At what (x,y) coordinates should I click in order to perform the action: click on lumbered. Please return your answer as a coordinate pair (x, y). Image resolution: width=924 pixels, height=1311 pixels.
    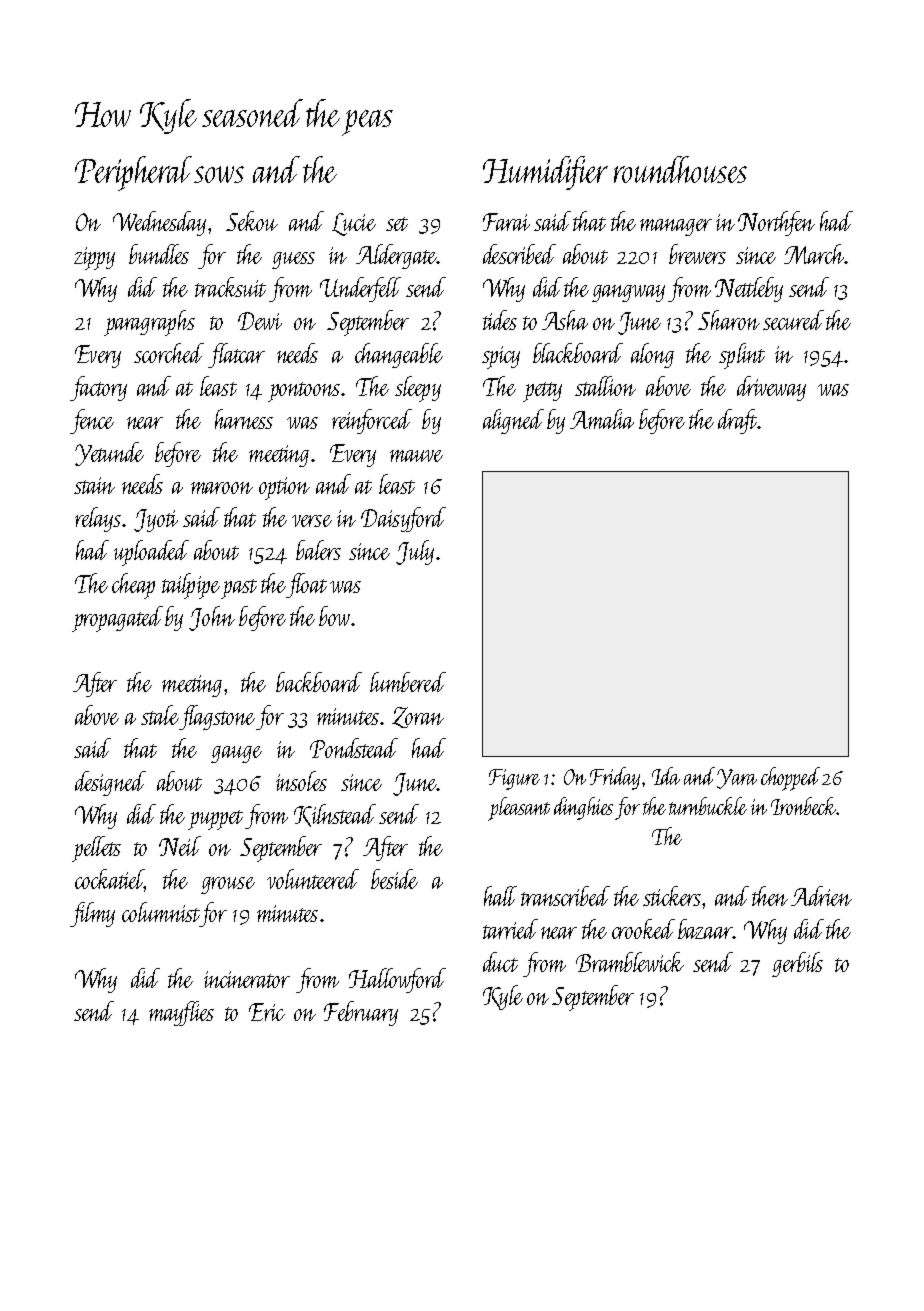
    Looking at the image, I should click on (408, 682).
